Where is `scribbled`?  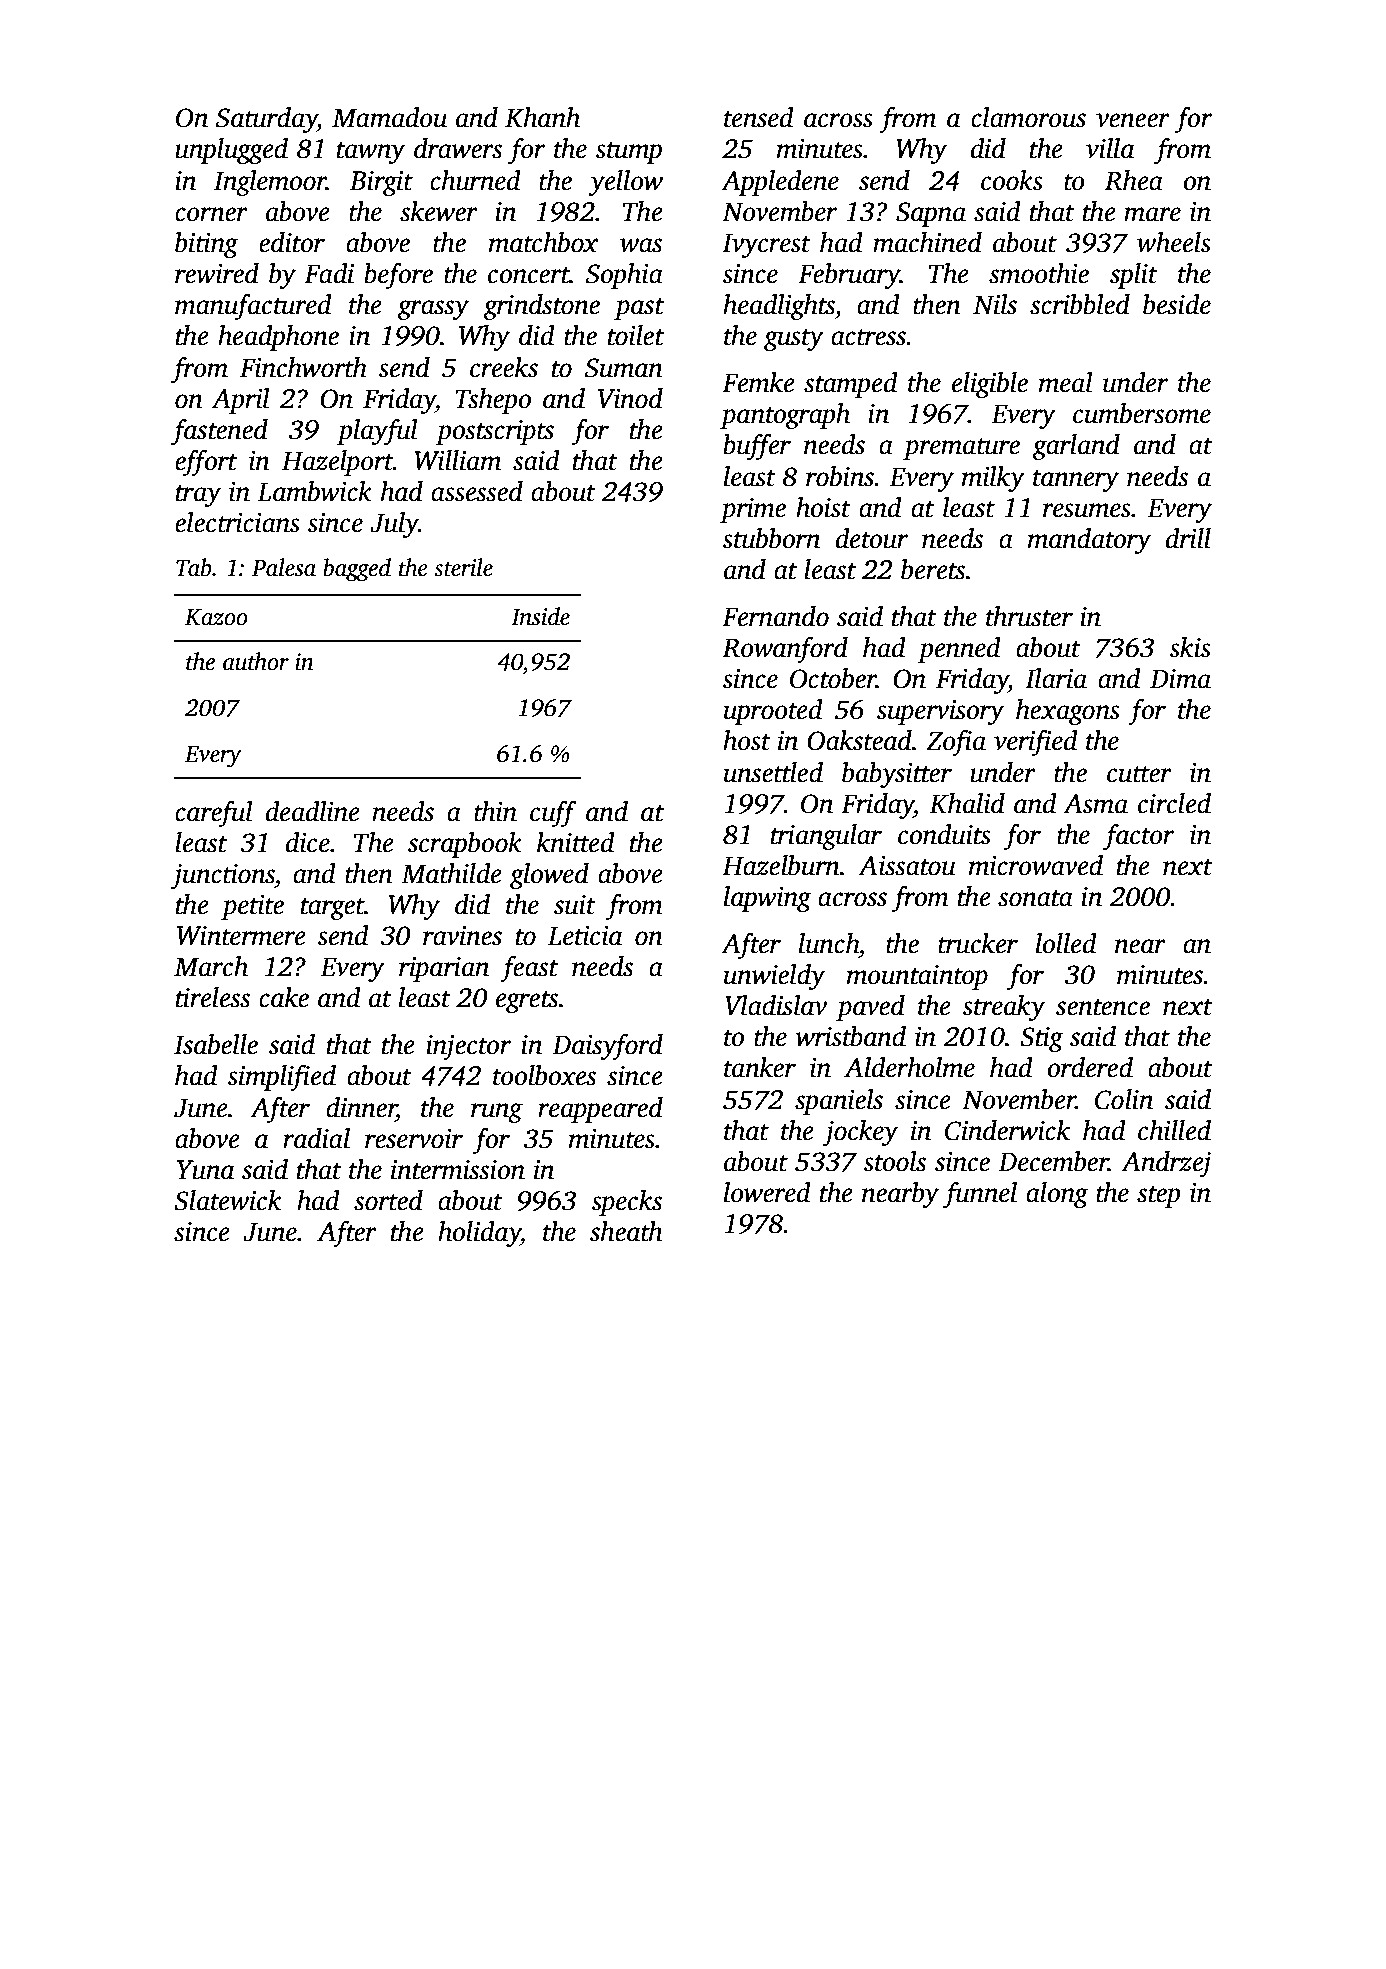
scribbled is located at coordinates (1080, 304).
